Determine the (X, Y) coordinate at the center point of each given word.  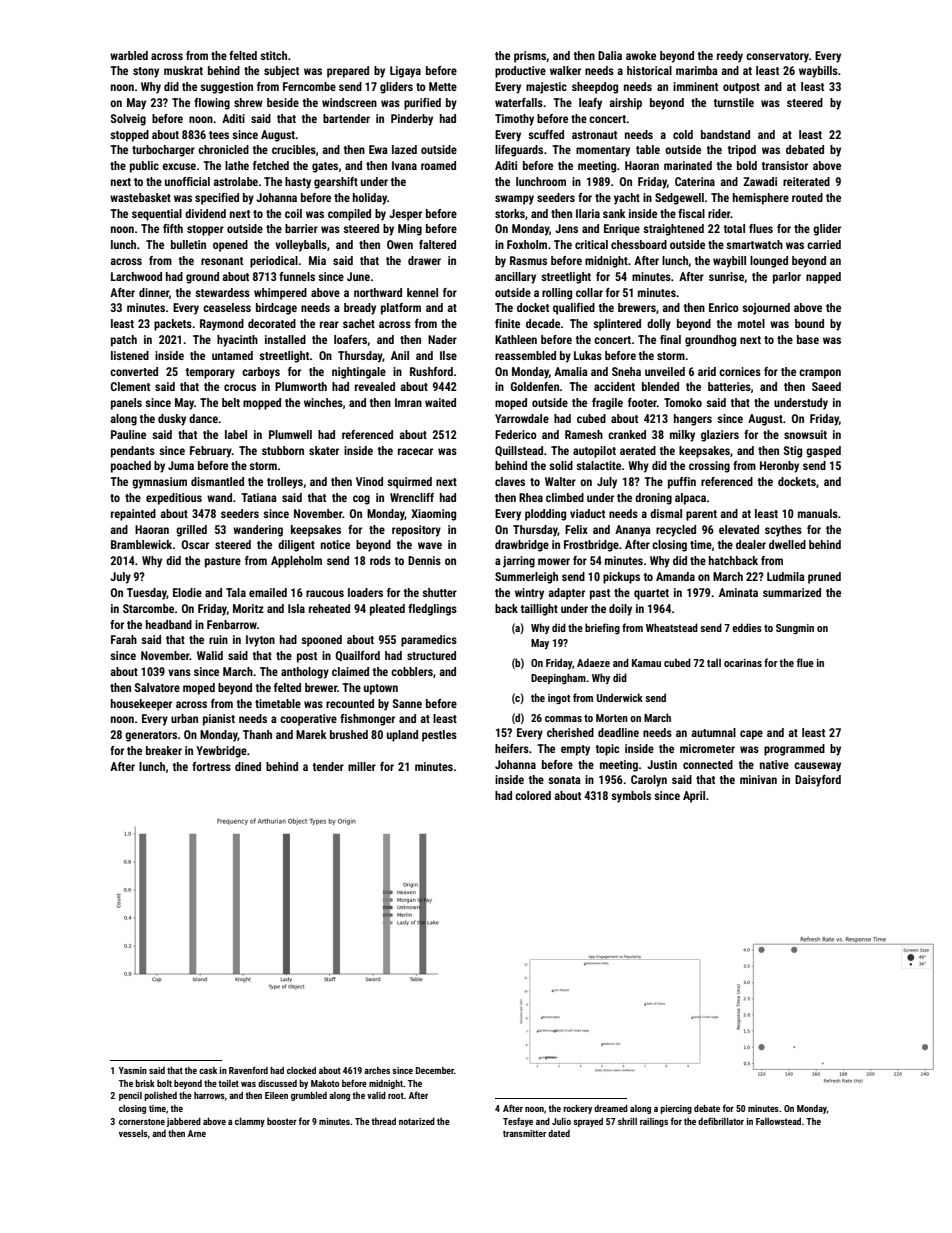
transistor (785, 165)
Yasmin (133, 1070)
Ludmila (786, 576)
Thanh (257, 734)
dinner (154, 292)
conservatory (777, 57)
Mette (443, 86)
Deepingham (558, 678)
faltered (437, 244)
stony (146, 72)
